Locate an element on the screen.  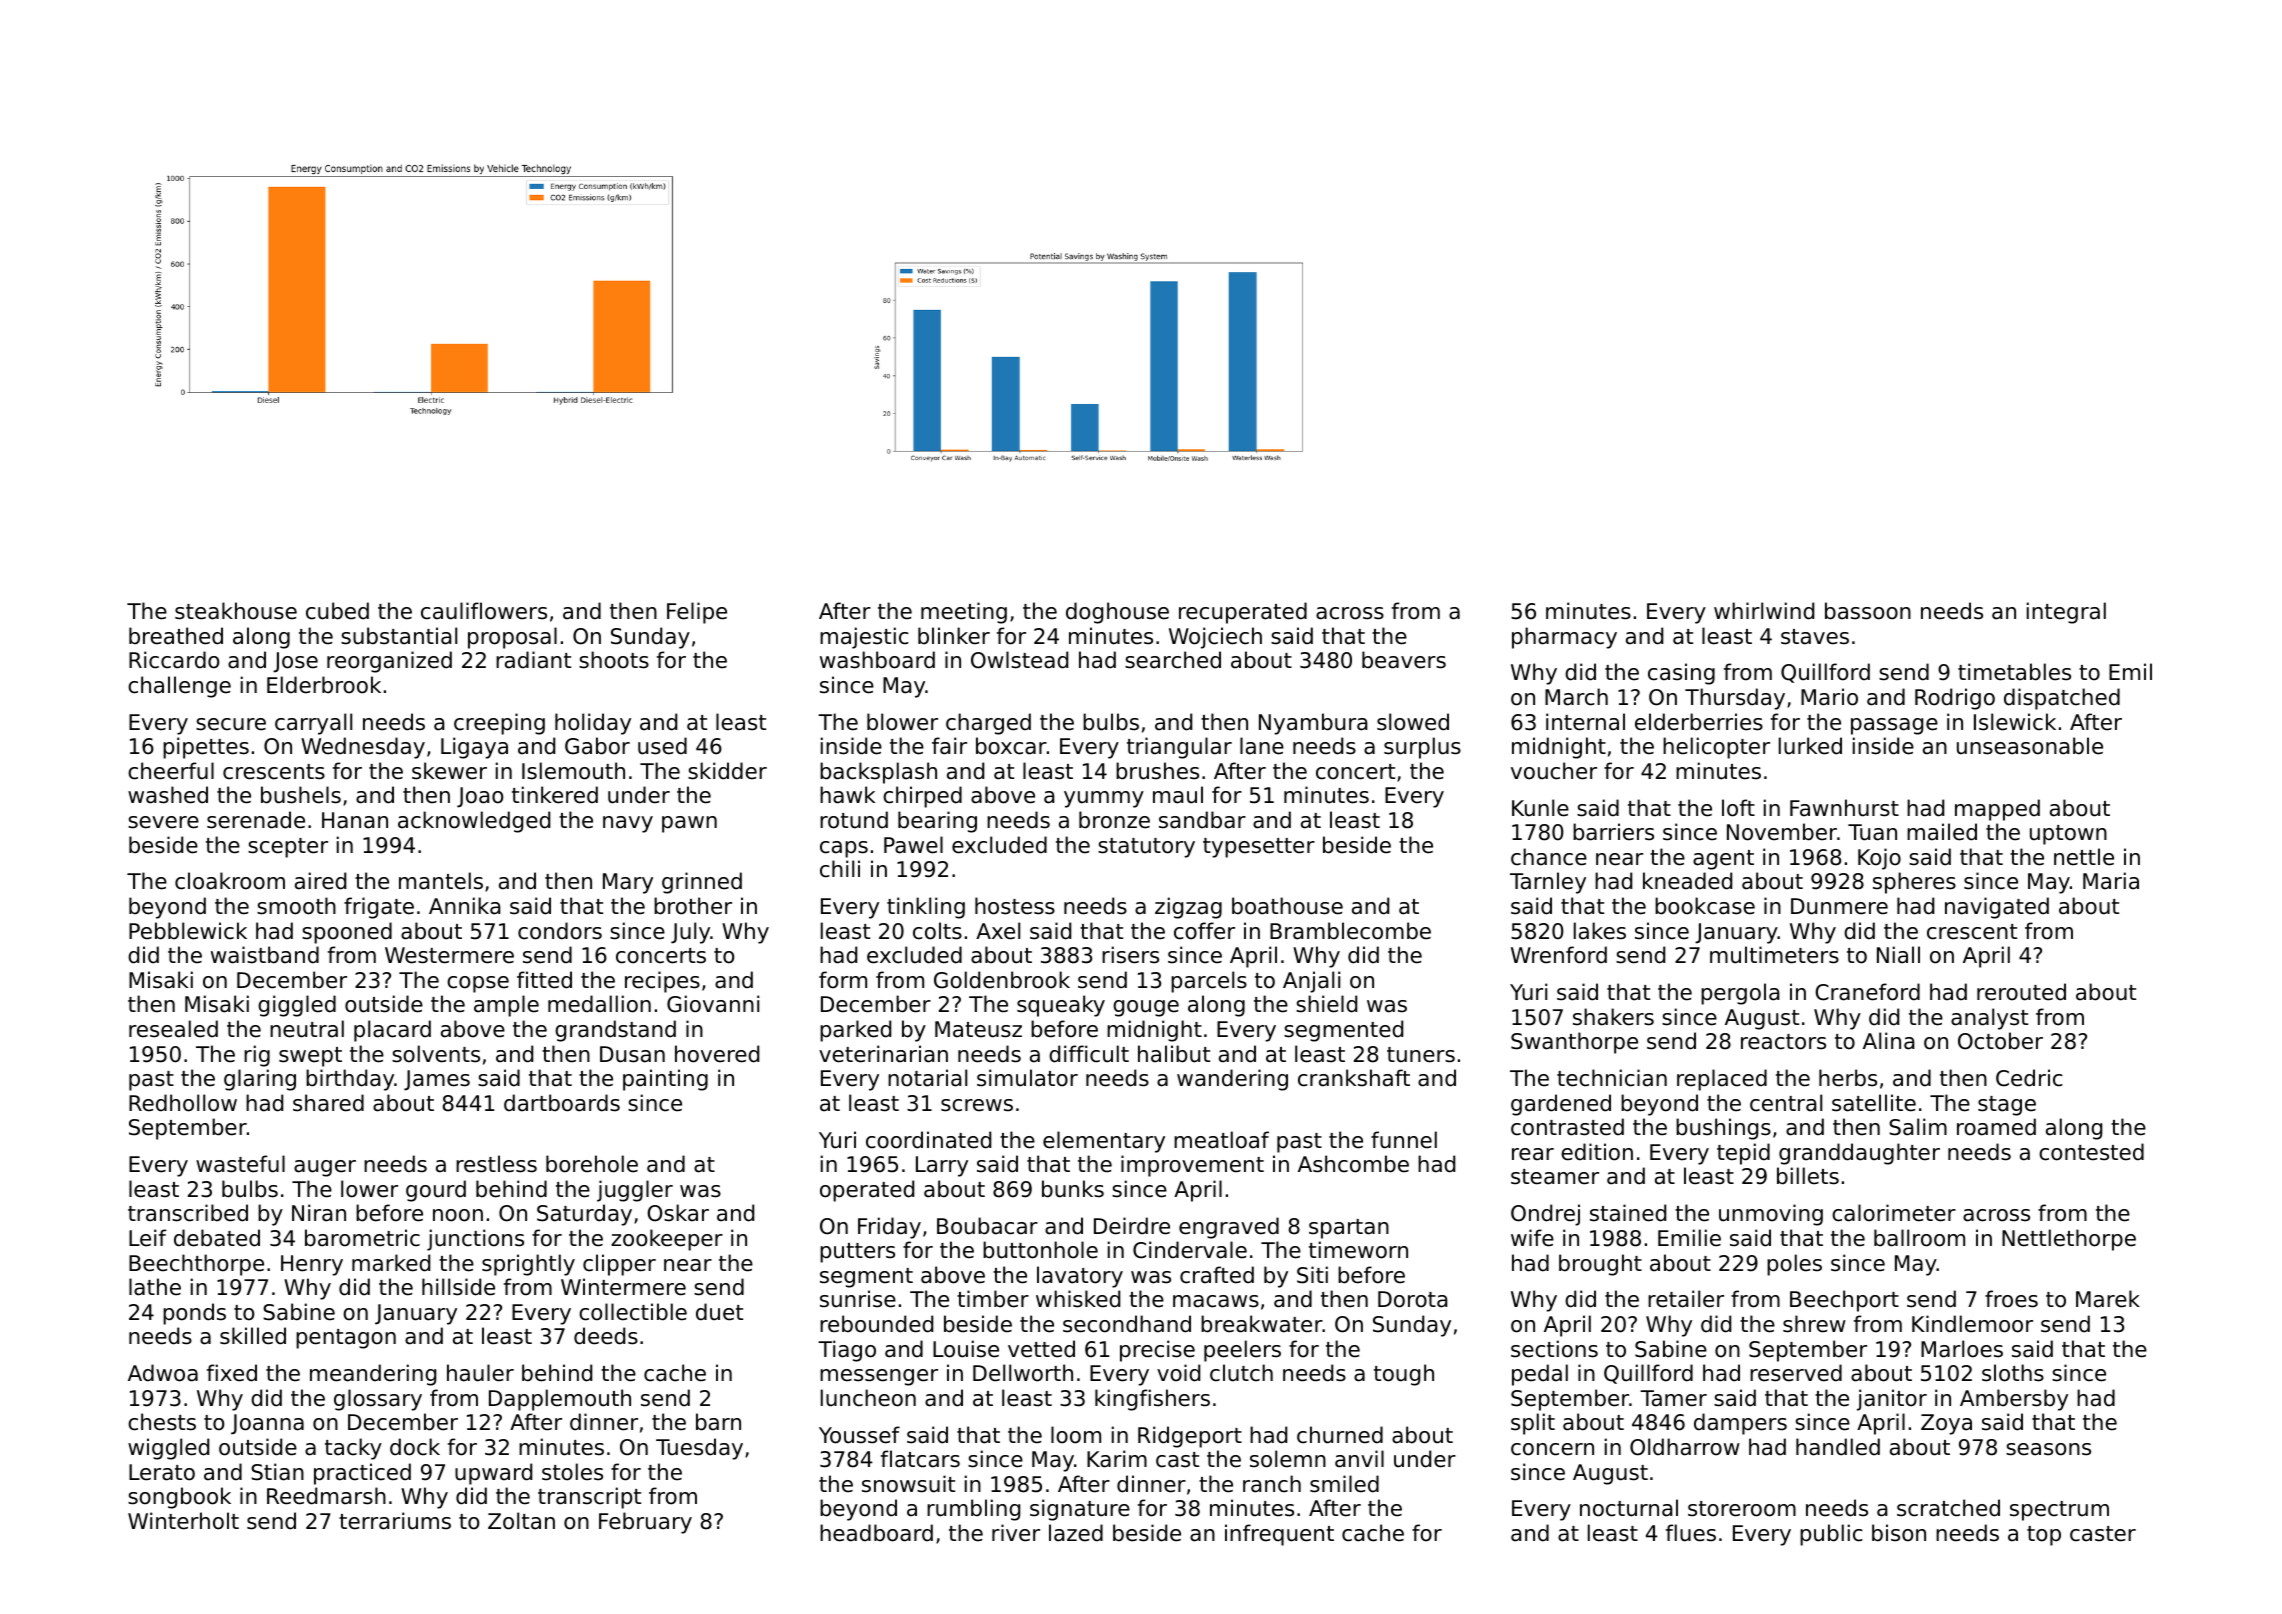
bassoon is located at coordinates (1868, 611).
